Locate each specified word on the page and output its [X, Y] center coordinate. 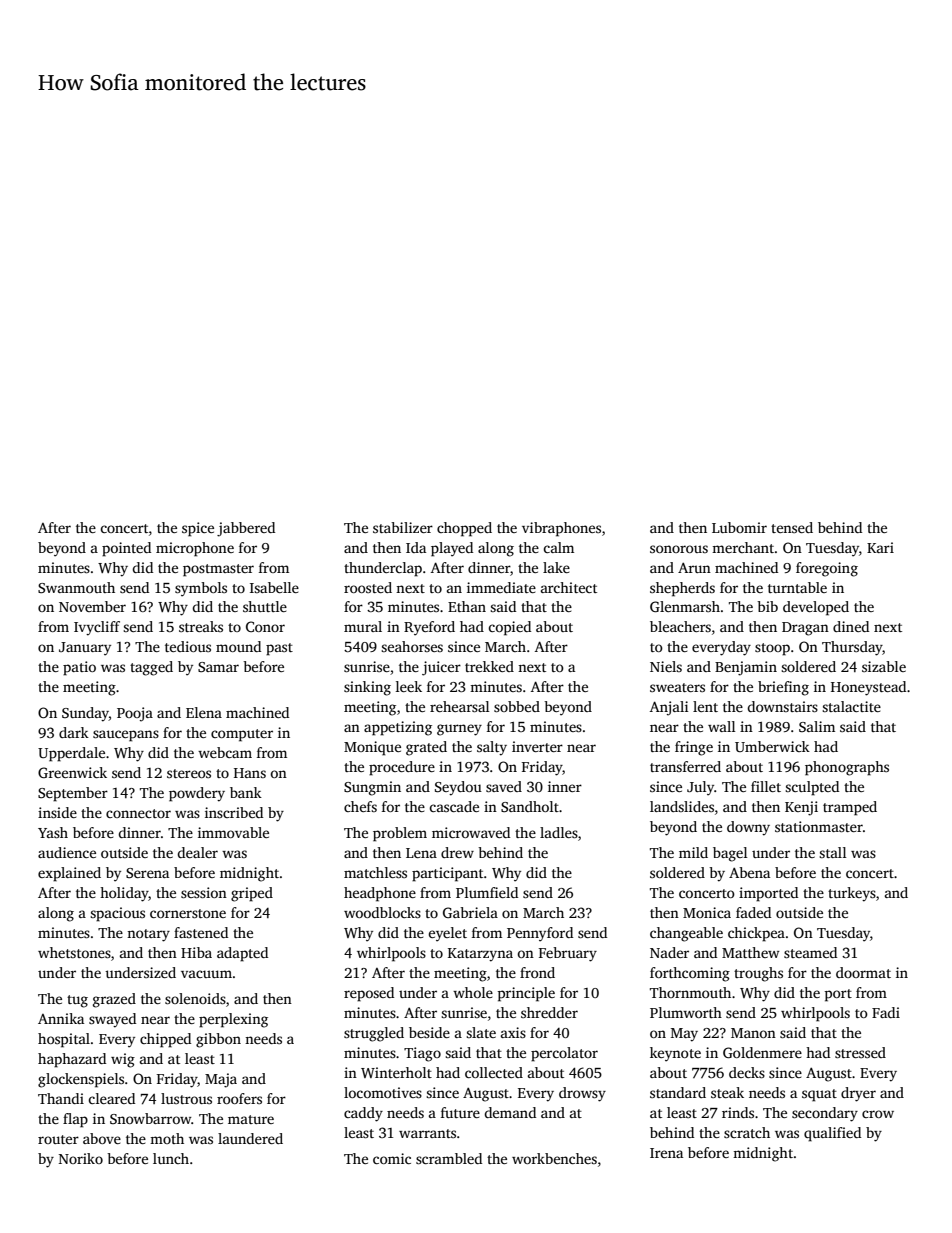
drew [457, 852]
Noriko [81, 1158]
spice [198, 529]
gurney [459, 730]
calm [558, 547]
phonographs [847, 768]
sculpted [812, 788]
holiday [124, 894]
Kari [880, 547]
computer [242, 735]
